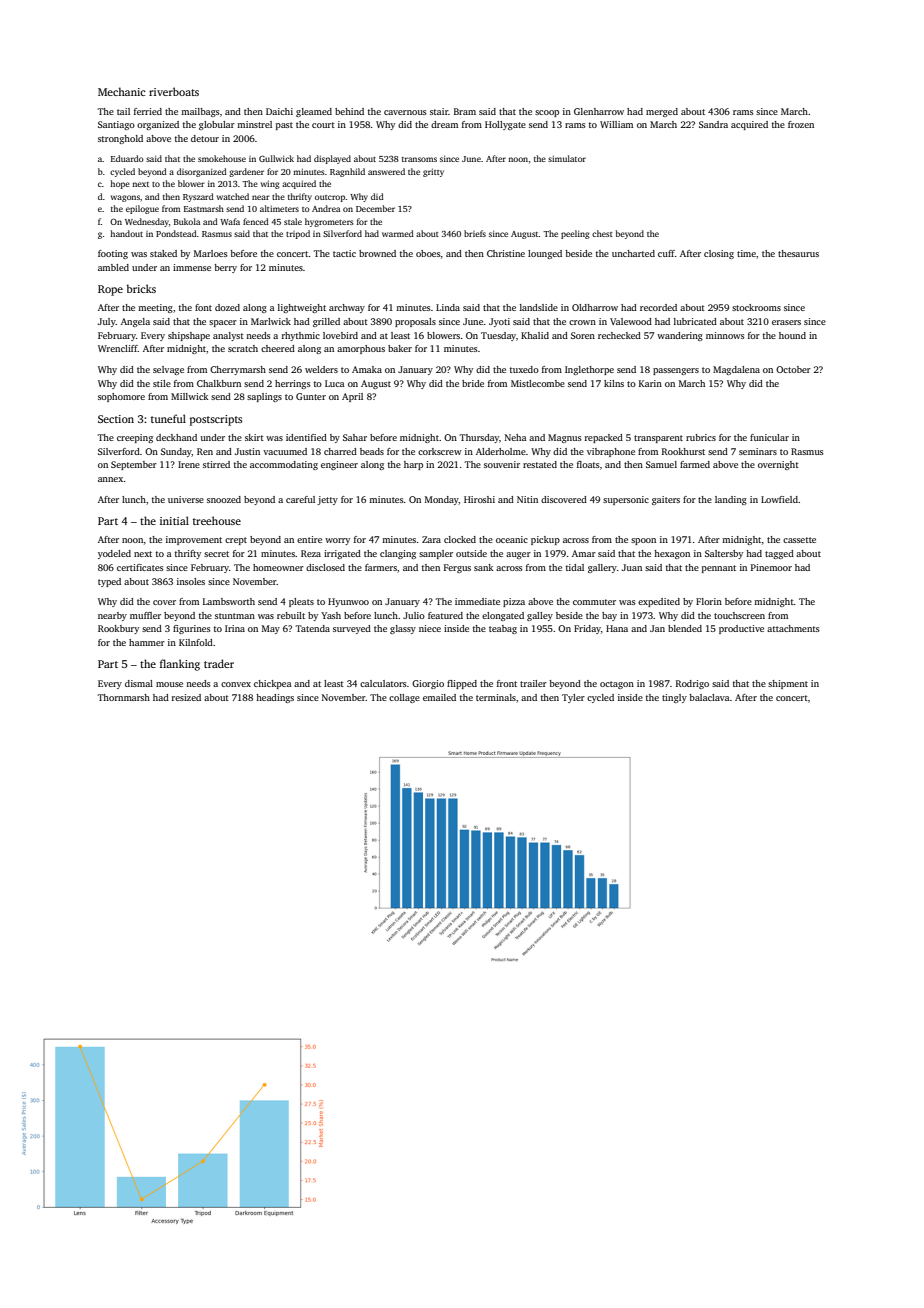 The width and height of the image is (924, 1308). Describe the element at coordinates (473, 383) in the image. I see `bride` at that location.
